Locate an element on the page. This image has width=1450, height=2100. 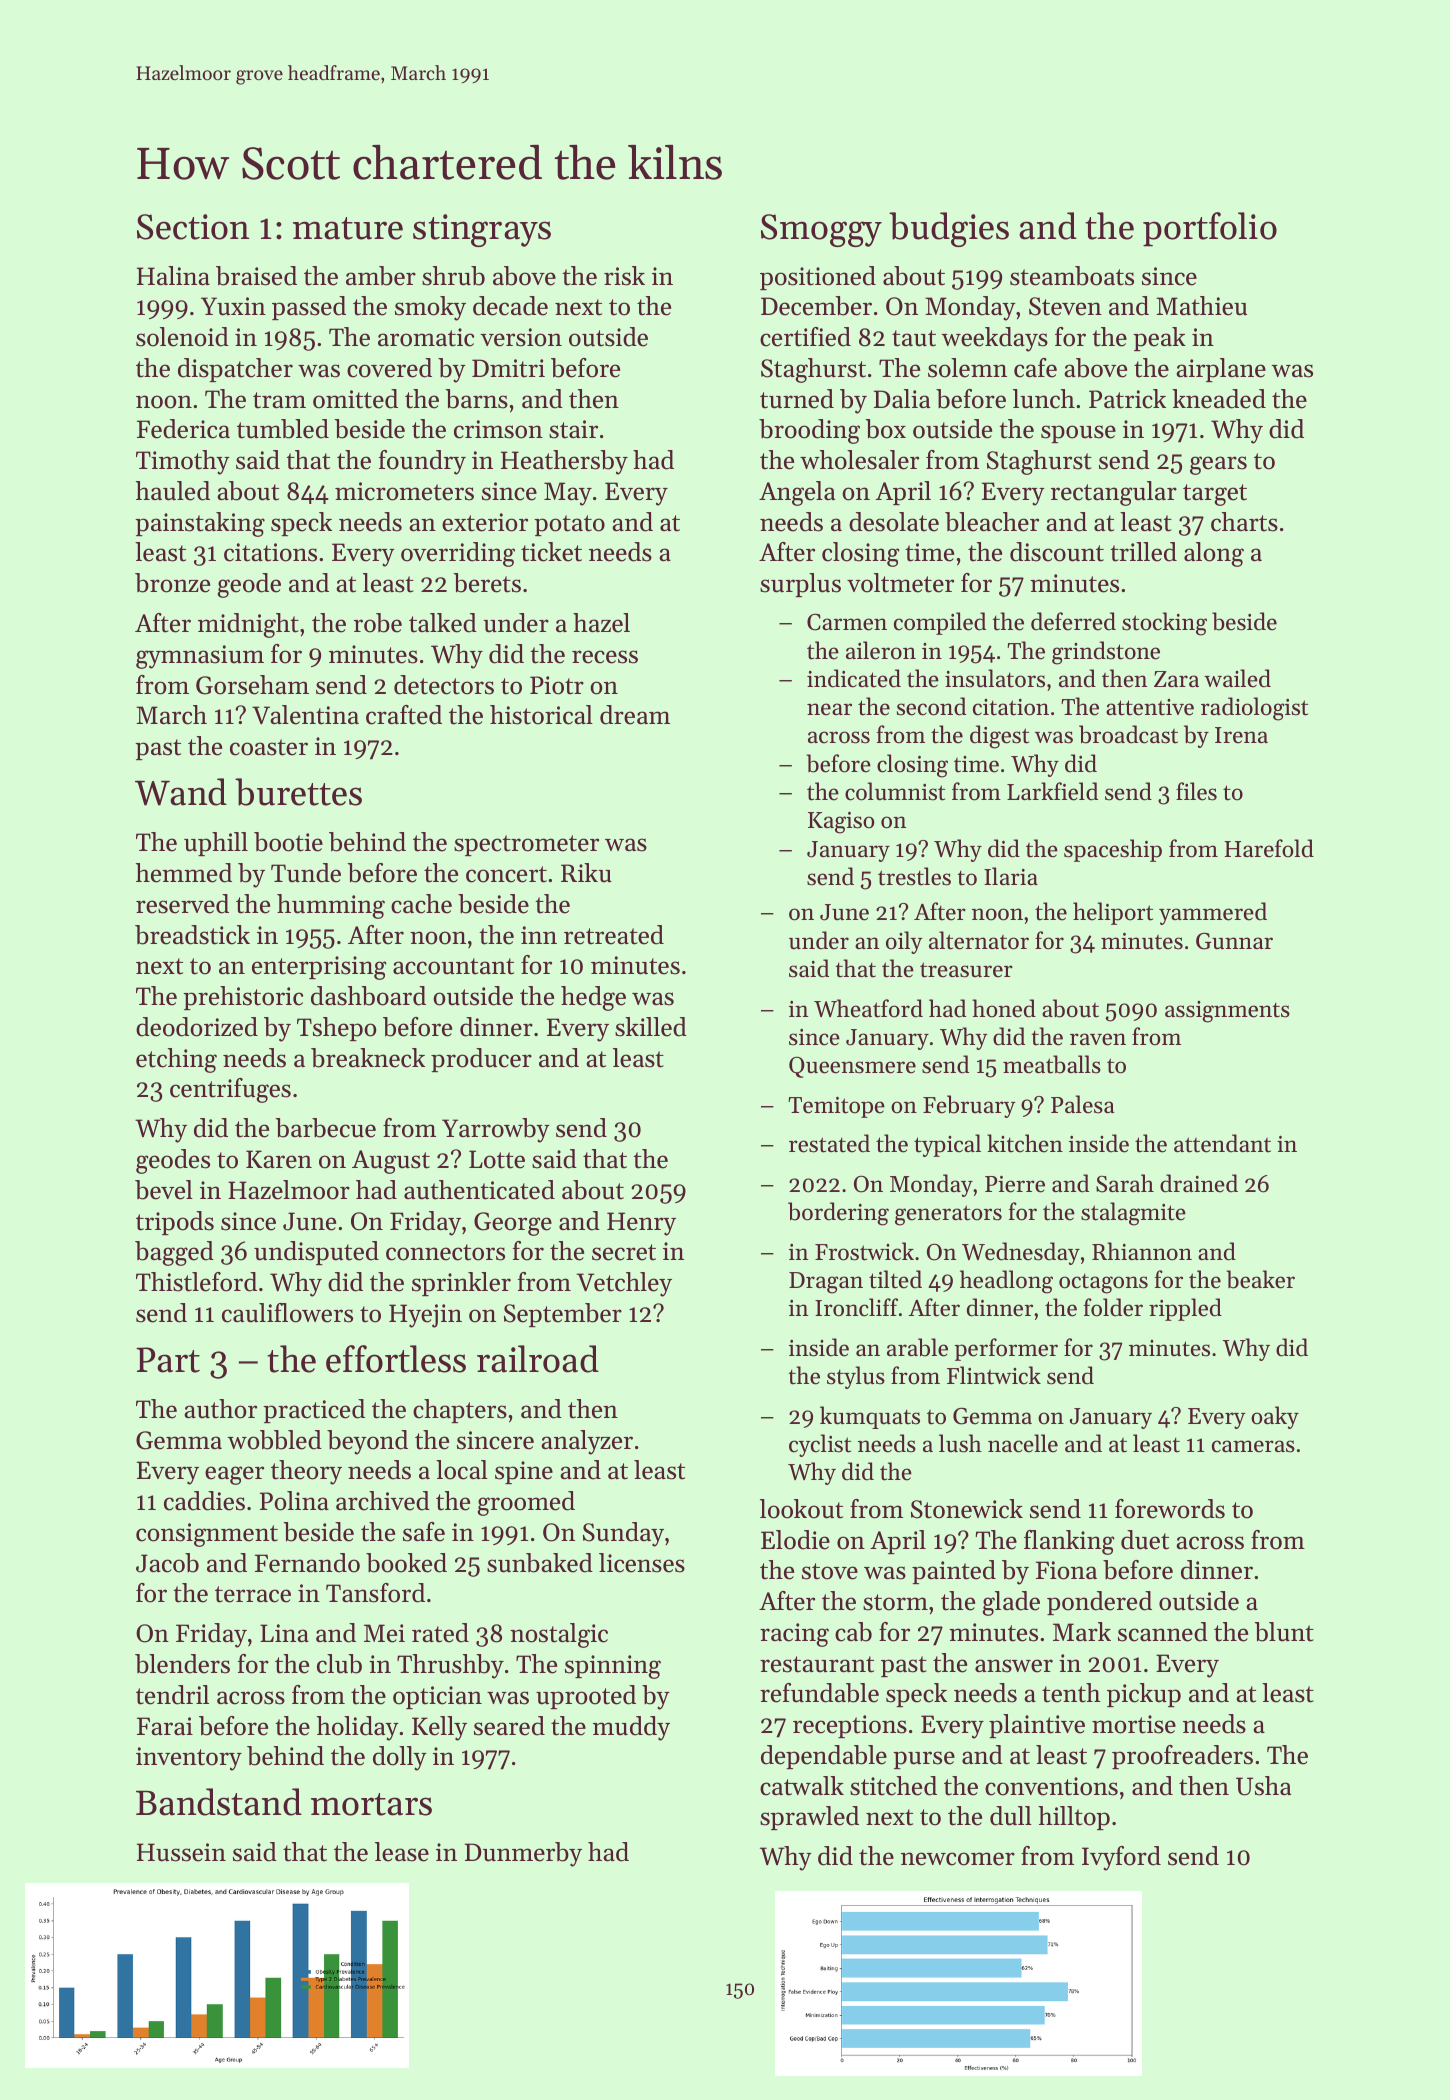
budgies is located at coordinates (949, 229).
